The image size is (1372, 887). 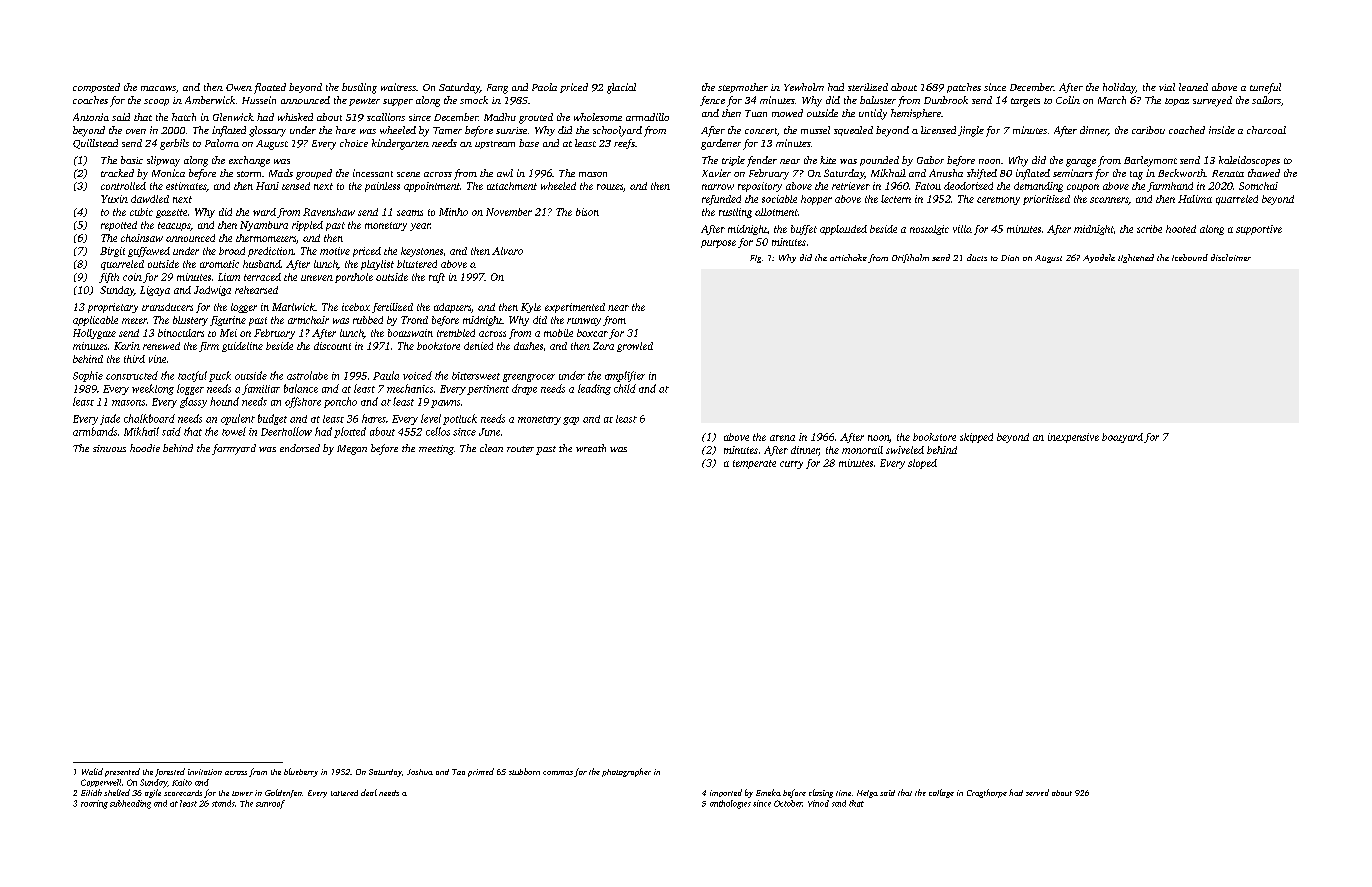 What do you see at coordinates (1037, 792) in the image?
I see `served` at bounding box center [1037, 792].
